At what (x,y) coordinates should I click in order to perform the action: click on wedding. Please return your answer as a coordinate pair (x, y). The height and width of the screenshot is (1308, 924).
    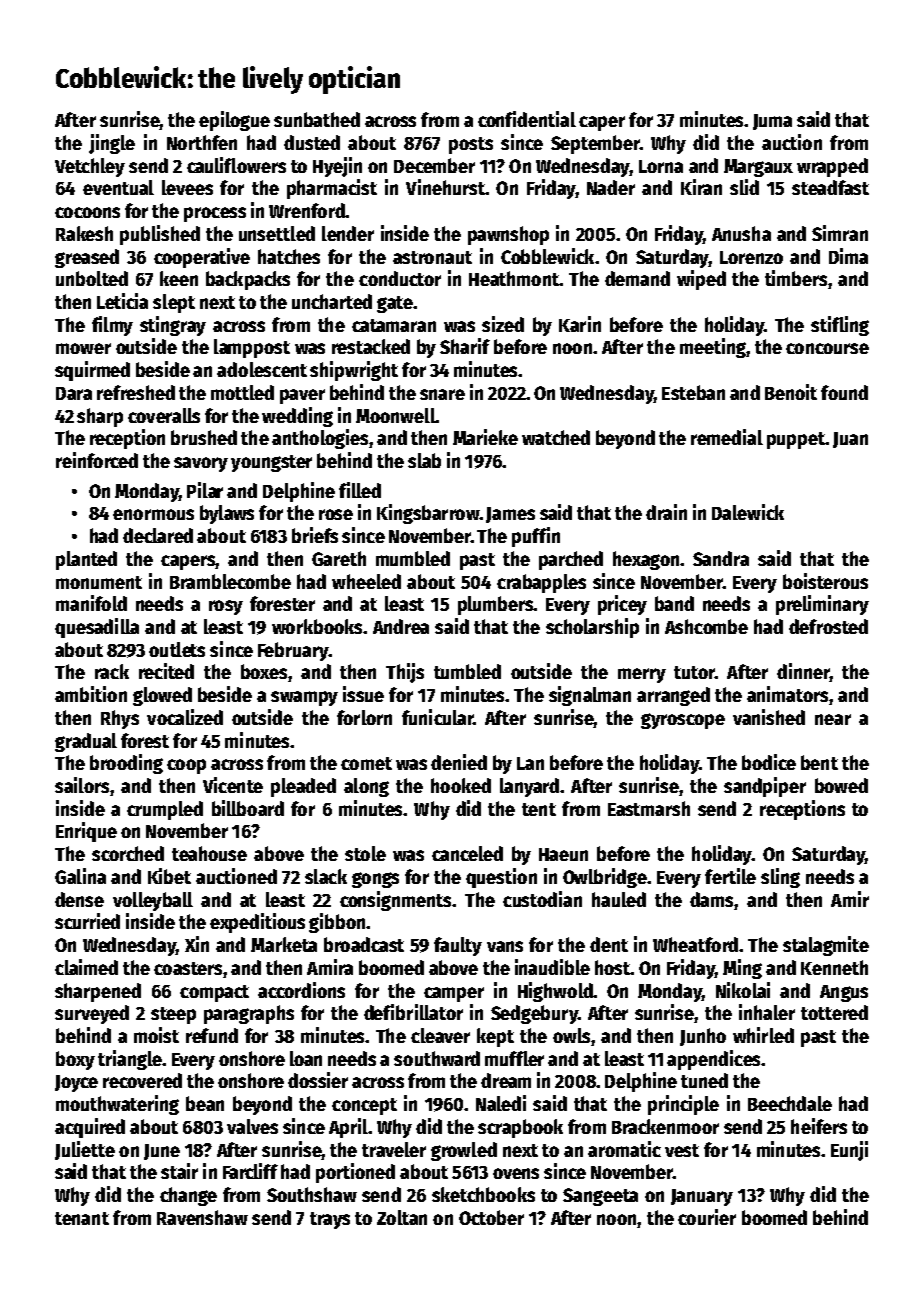
    Looking at the image, I should click on (297, 417).
